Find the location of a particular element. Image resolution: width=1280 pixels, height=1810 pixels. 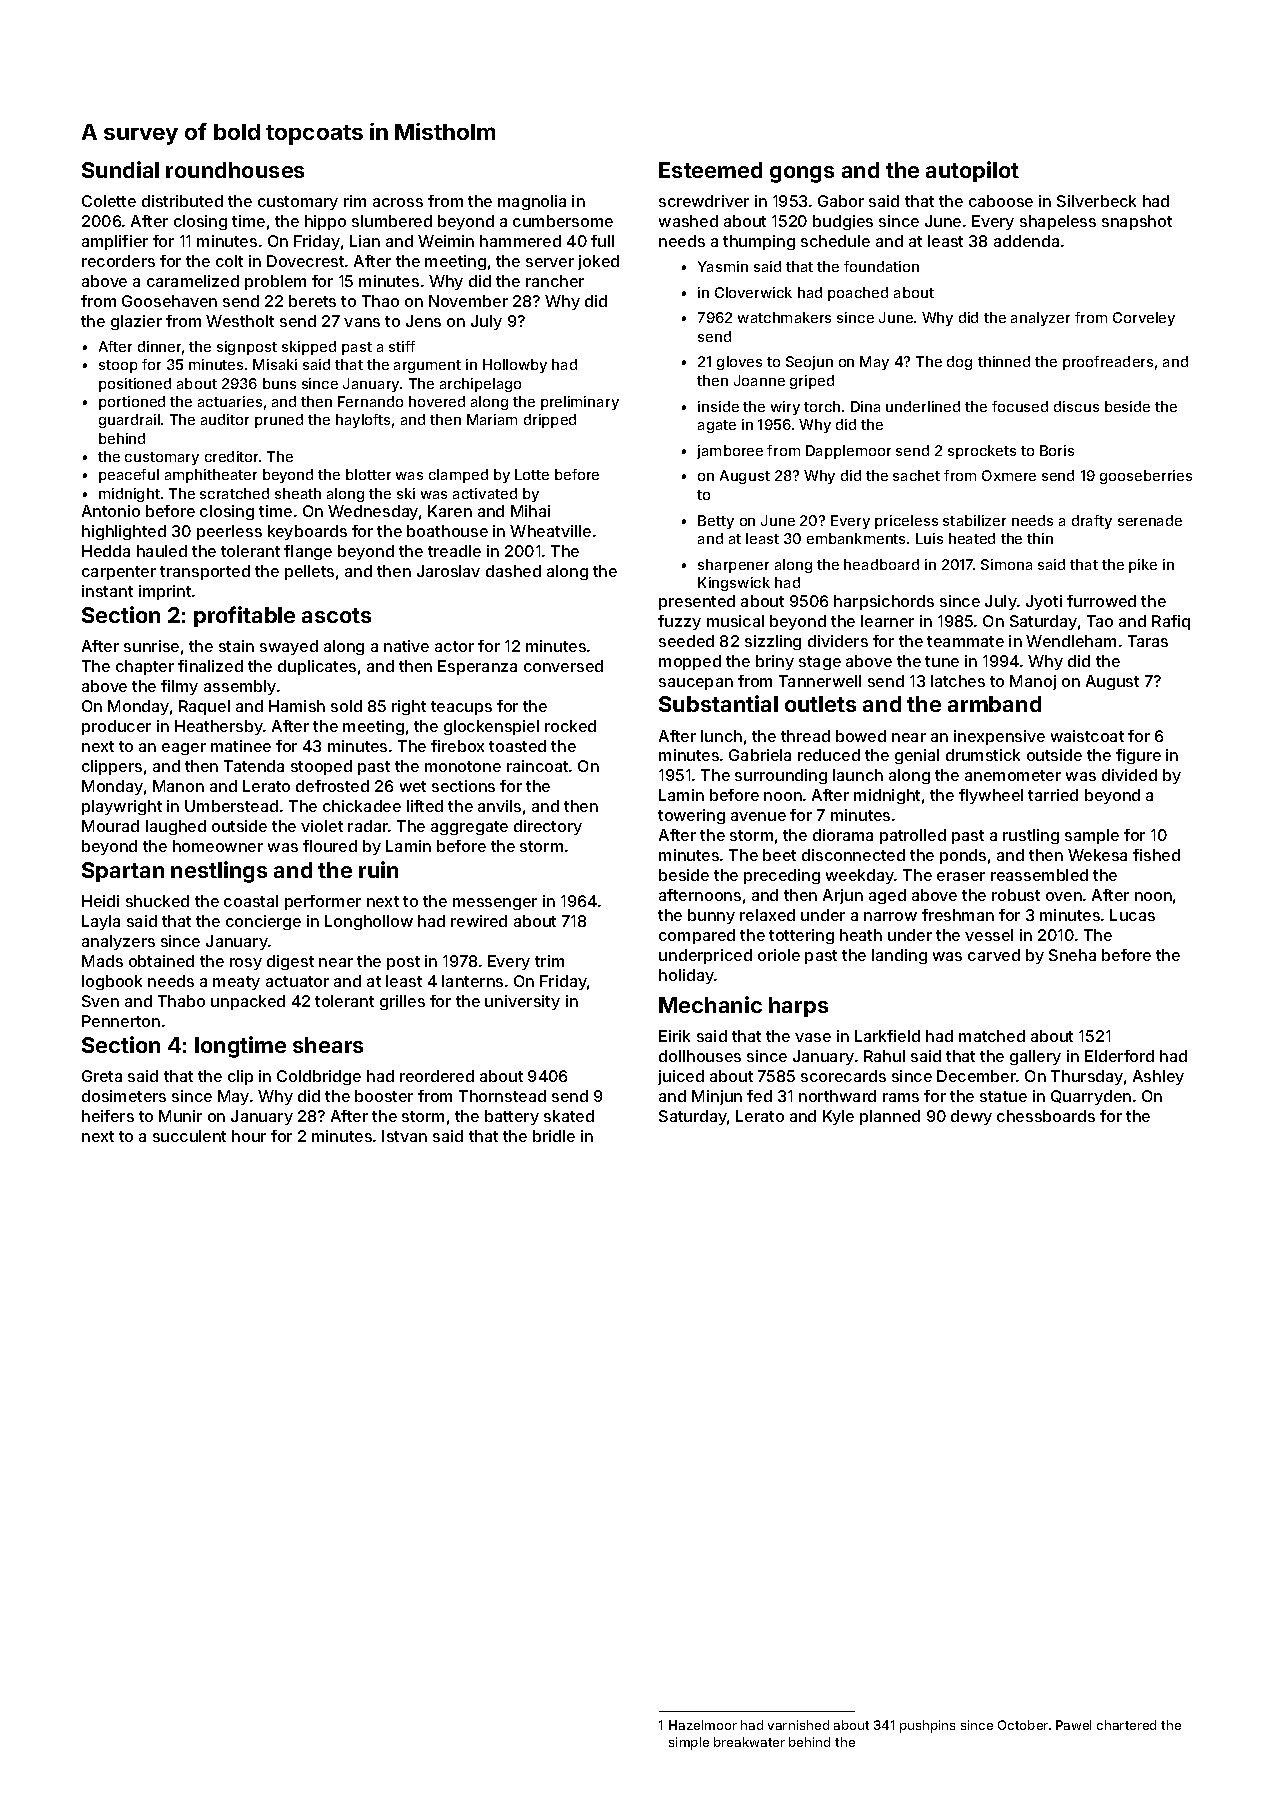

Hazelmoor is located at coordinates (703, 1725).
